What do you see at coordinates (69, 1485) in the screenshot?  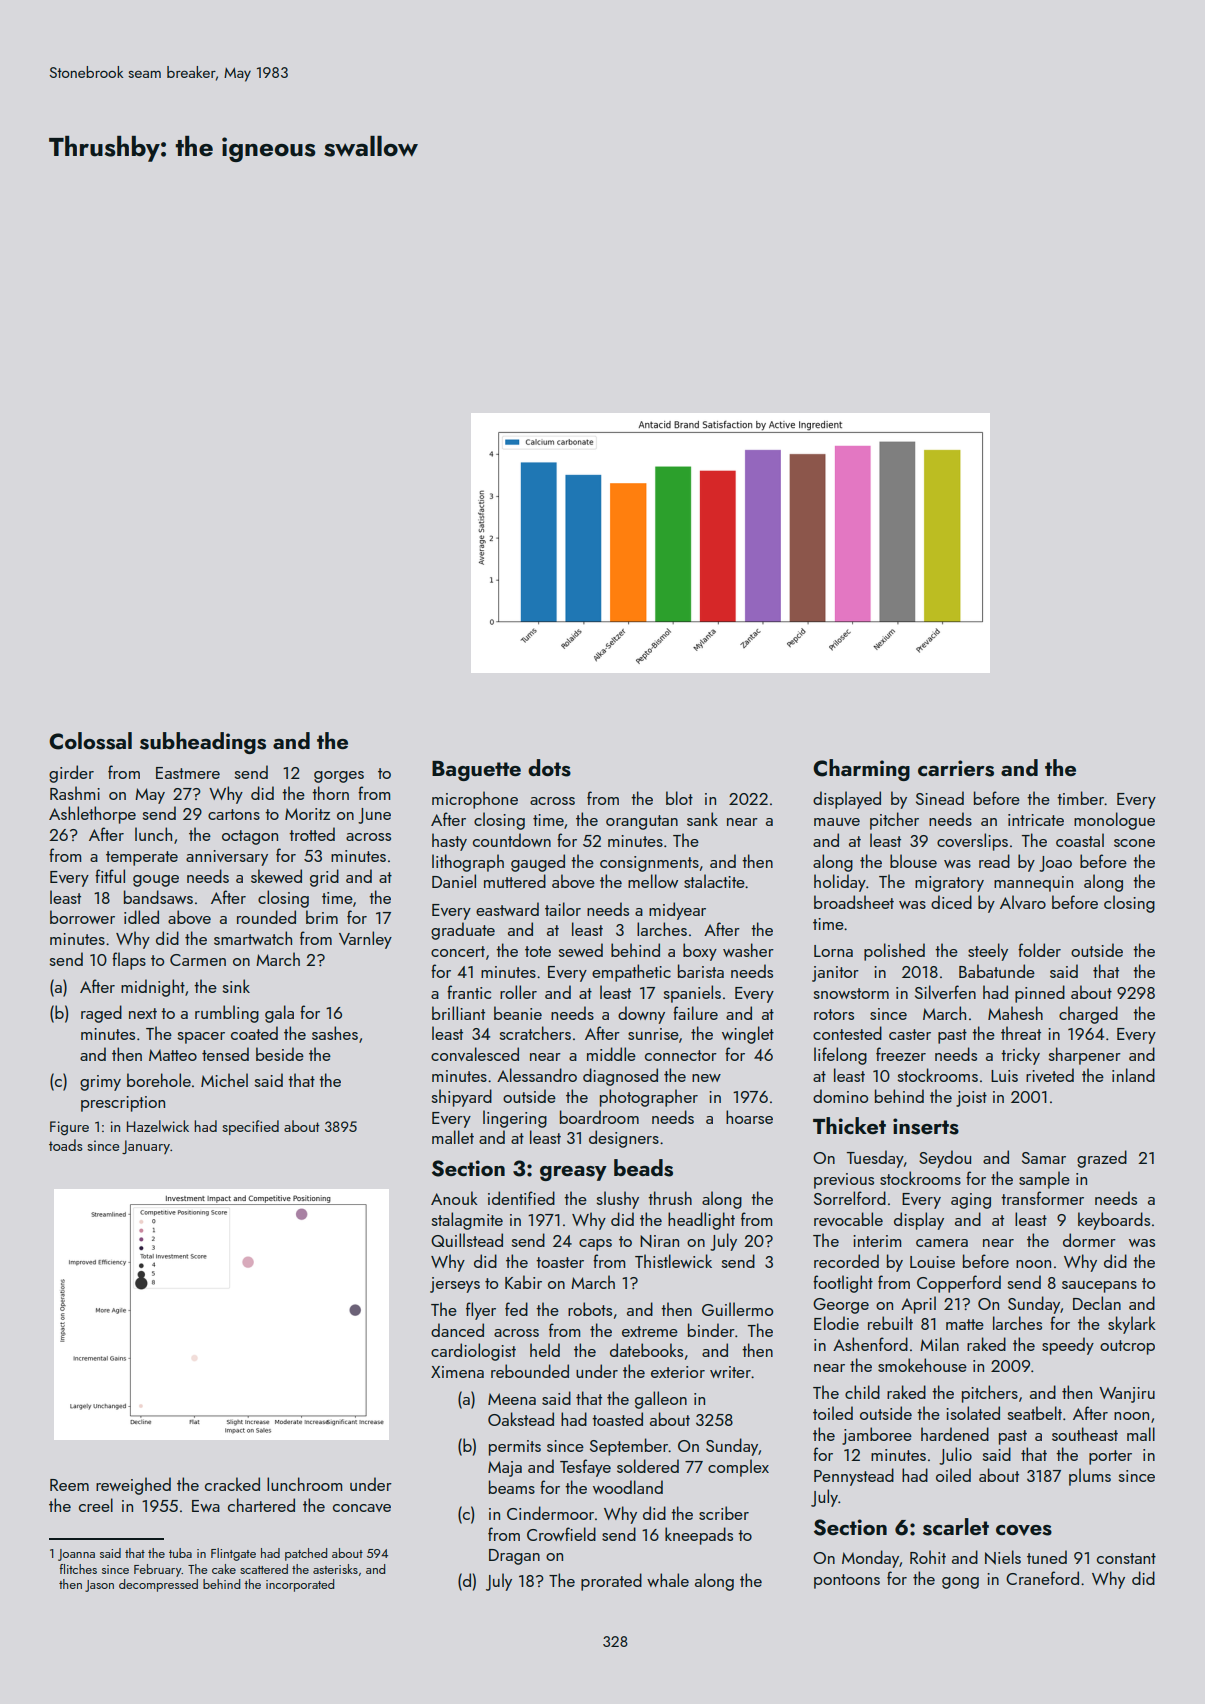 I see `Reem` at bounding box center [69, 1485].
